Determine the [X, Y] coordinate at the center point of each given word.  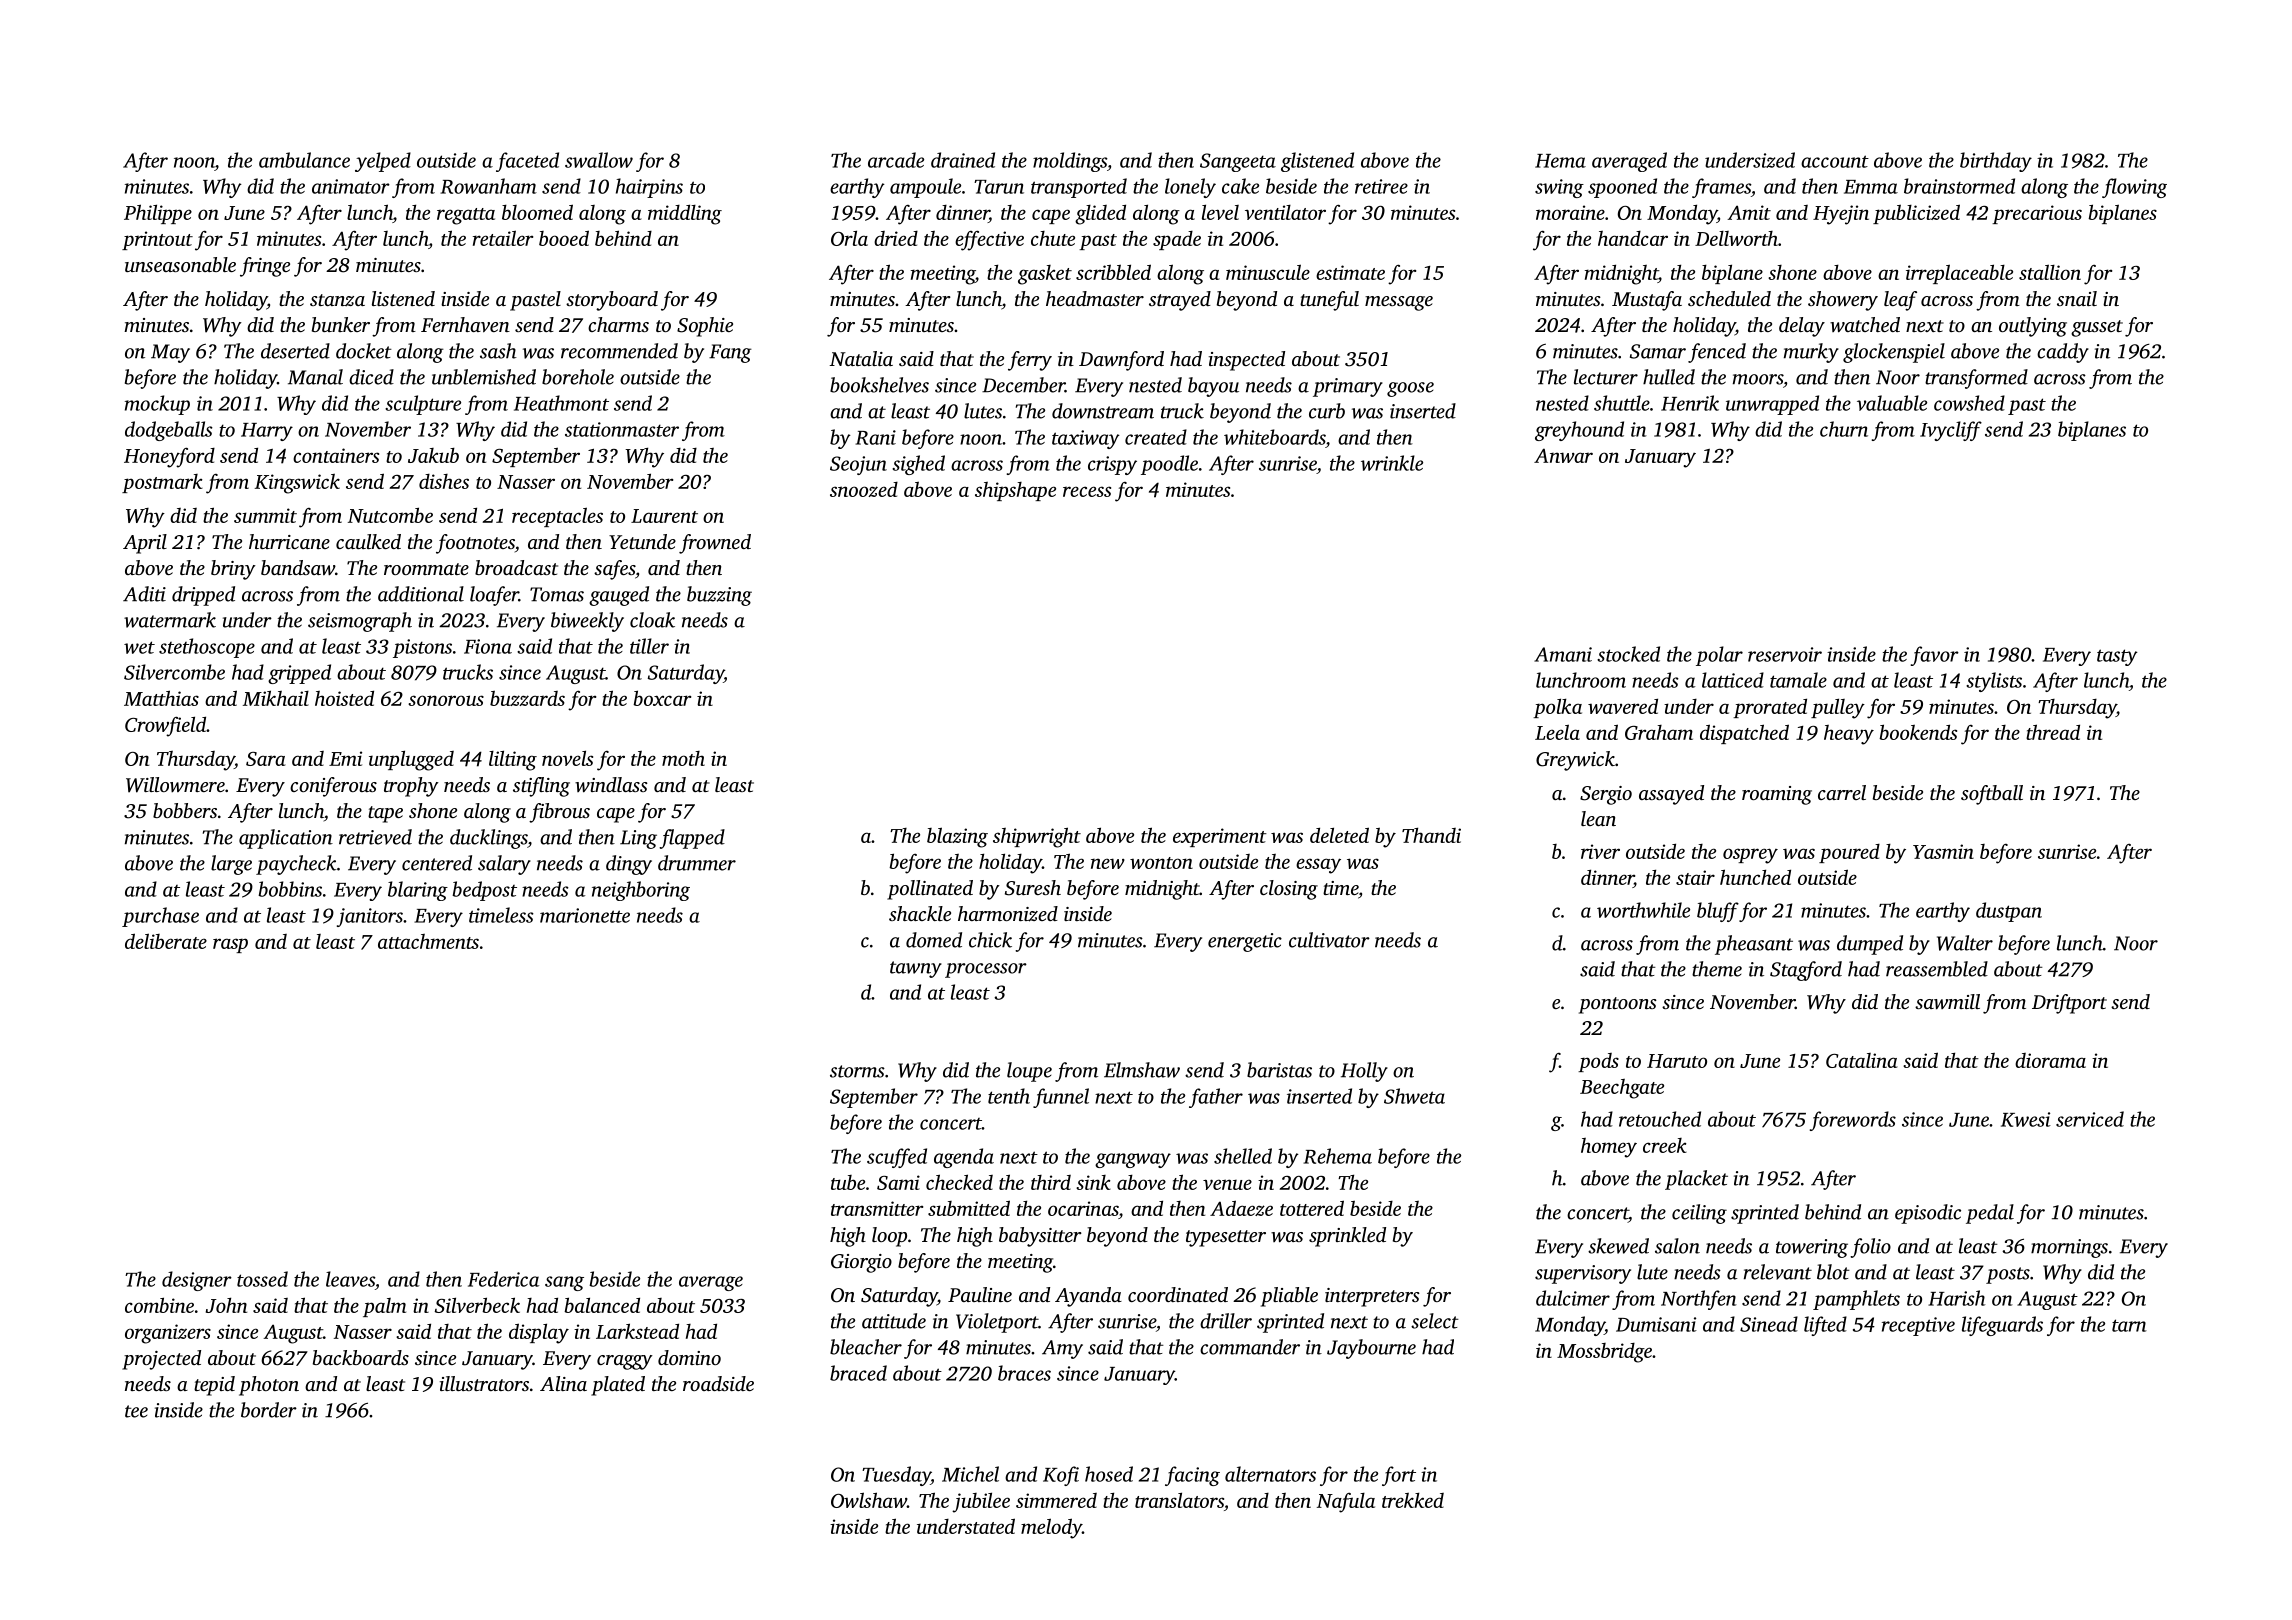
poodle [1169, 465]
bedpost [484, 891]
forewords [1853, 1121]
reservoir [1785, 654]
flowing [2134, 188]
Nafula [1346, 1503]
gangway [1133, 1160]
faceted [527, 162]
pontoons [1618, 1005]
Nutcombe [390, 515]
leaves [350, 1279]
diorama [2050, 1060]
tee [136, 1411]
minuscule [1268, 272]
